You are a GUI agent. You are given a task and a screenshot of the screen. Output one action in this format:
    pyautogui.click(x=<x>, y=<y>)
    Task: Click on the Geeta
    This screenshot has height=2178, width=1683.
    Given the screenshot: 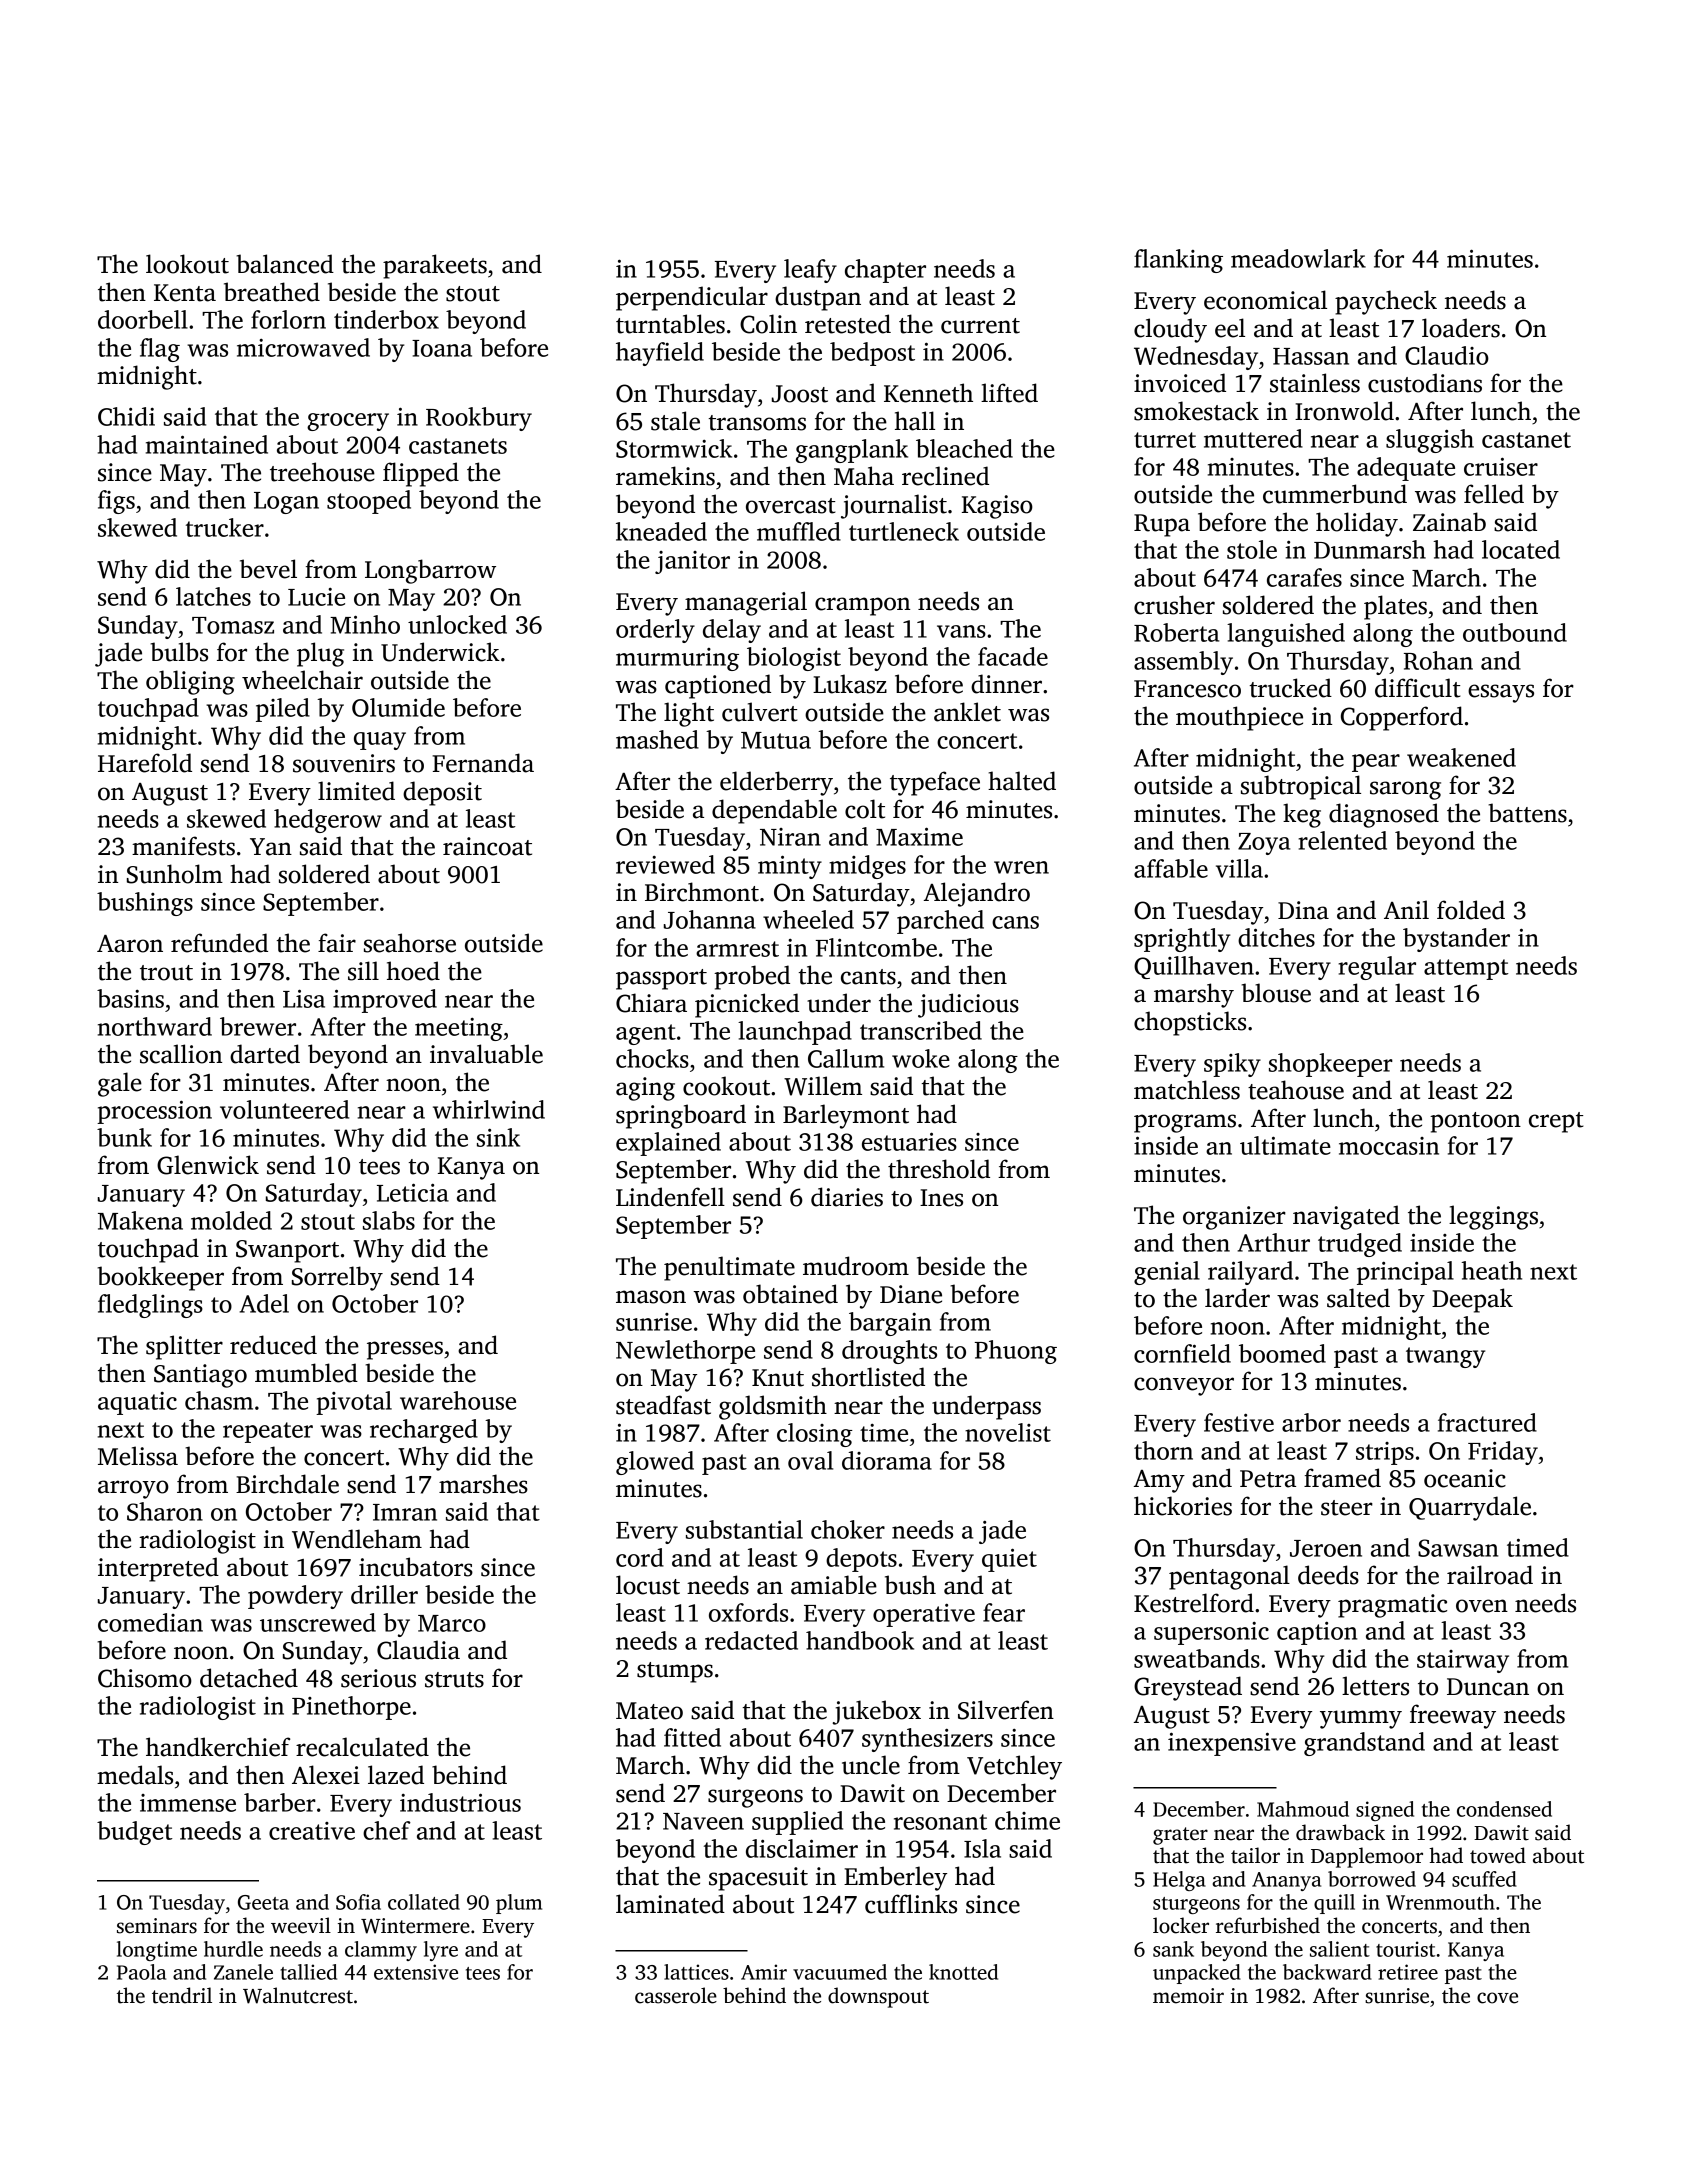 What is the action you would take?
    pyautogui.click(x=263, y=1902)
